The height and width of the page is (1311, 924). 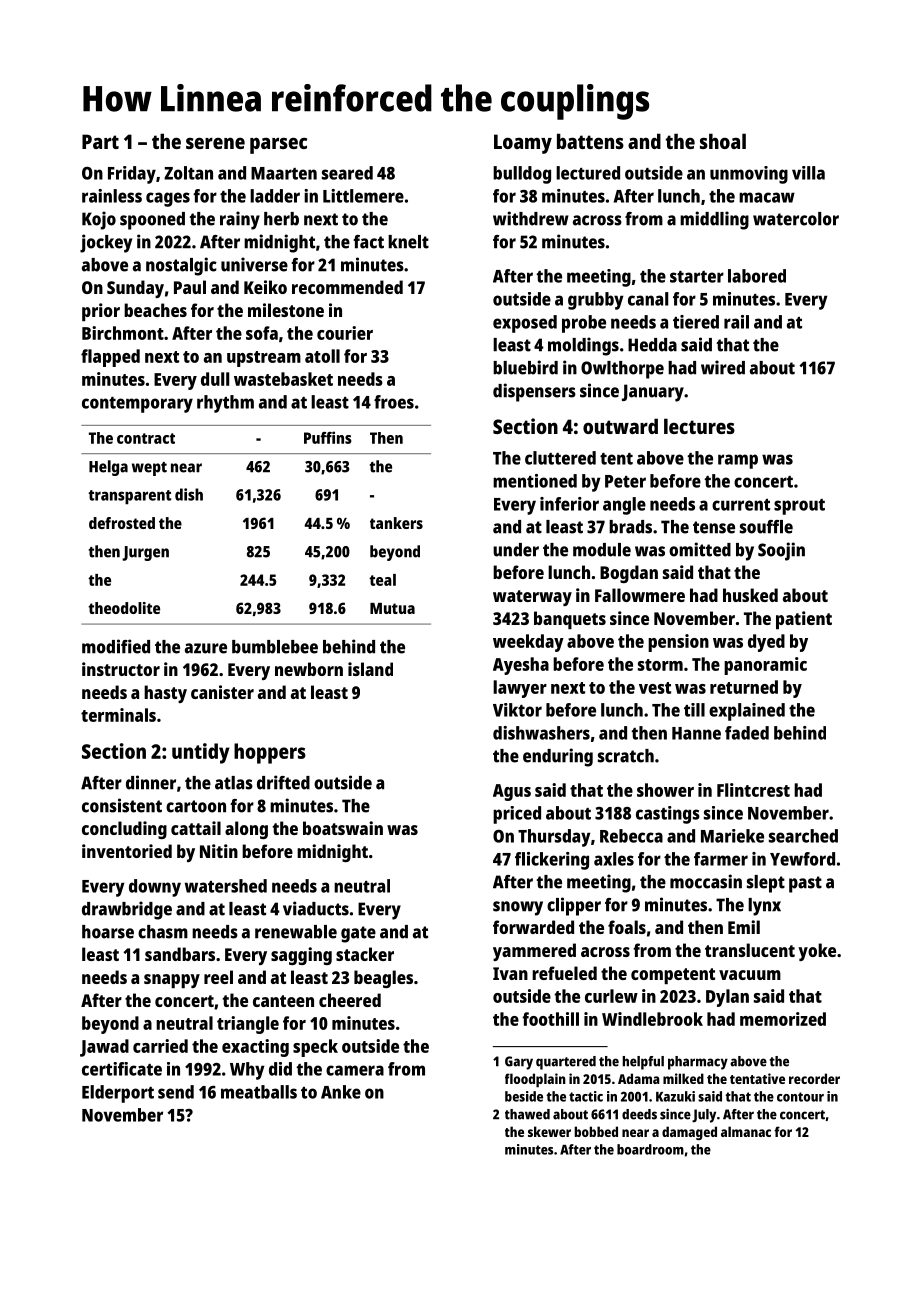 What do you see at coordinates (259, 1092) in the page?
I see `meatballs` at bounding box center [259, 1092].
